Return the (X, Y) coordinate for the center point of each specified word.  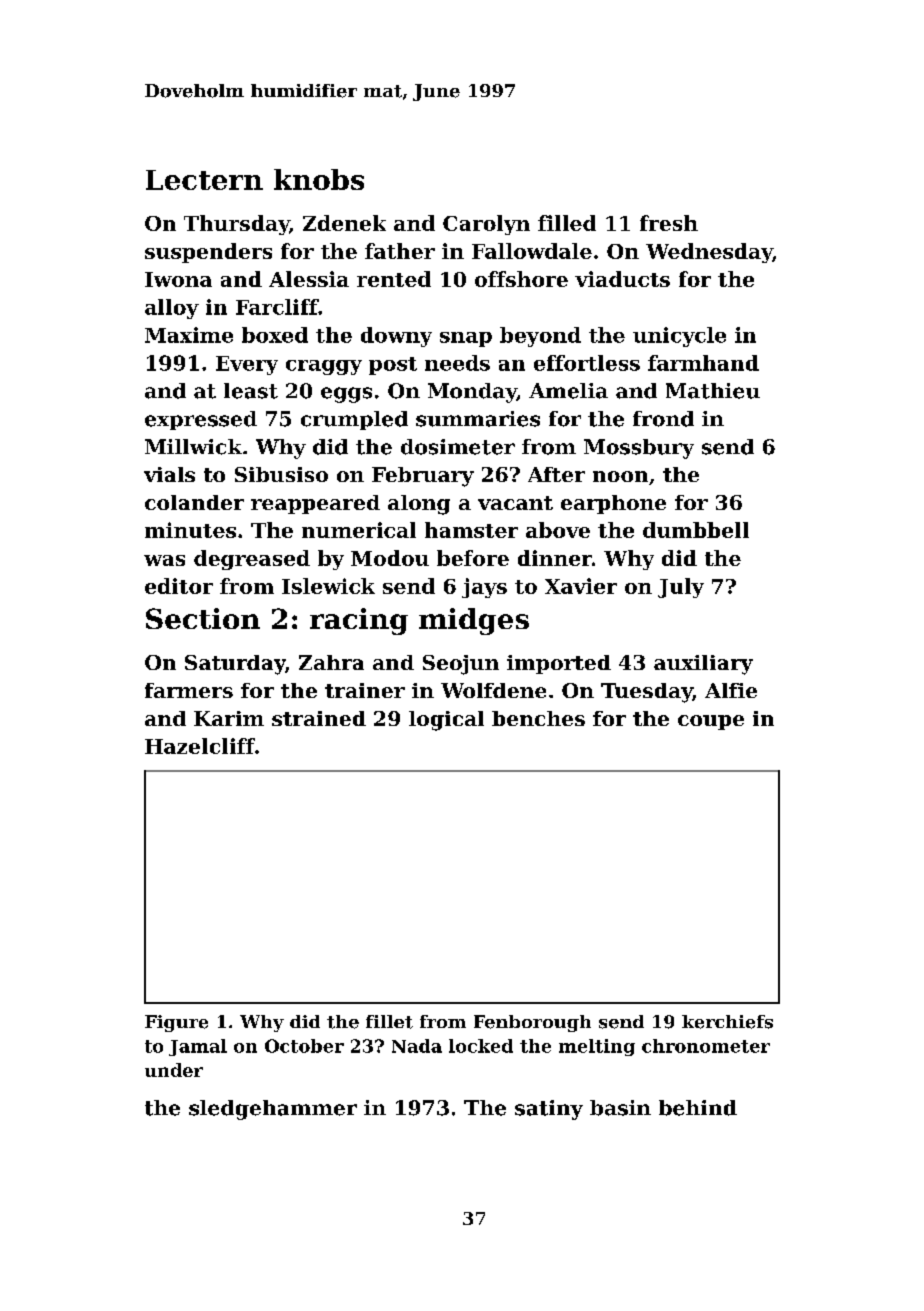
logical (446, 721)
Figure (176, 1023)
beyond (540, 337)
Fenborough (532, 1023)
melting (597, 1047)
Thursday (236, 225)
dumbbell (696, 530)
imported (559, 664)
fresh (669, 223)
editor (179, 586)
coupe (711, 722)
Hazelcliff (200, 746)
